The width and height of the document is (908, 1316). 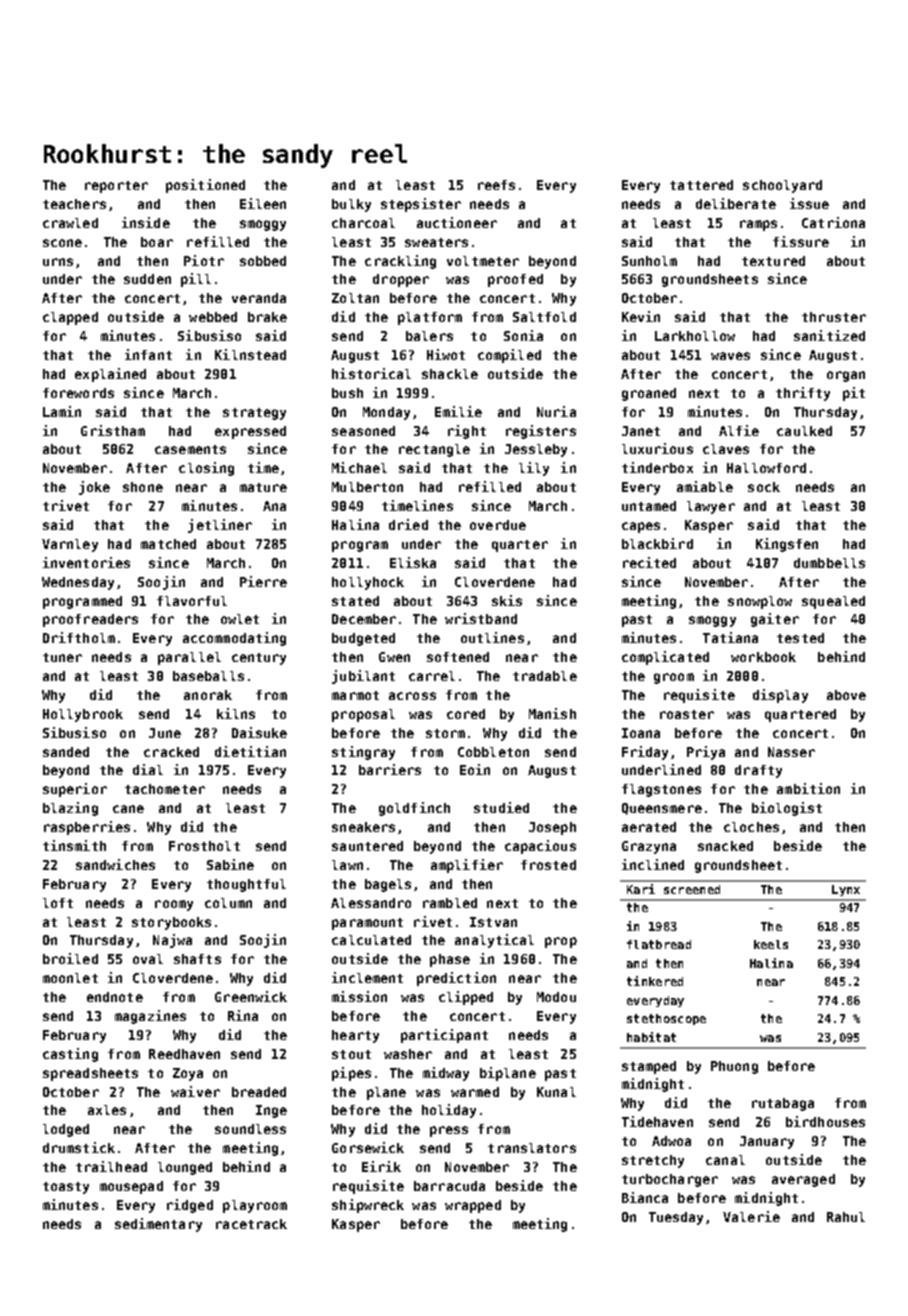 I want to click on sandwiches, so click(x=115, y=864).
